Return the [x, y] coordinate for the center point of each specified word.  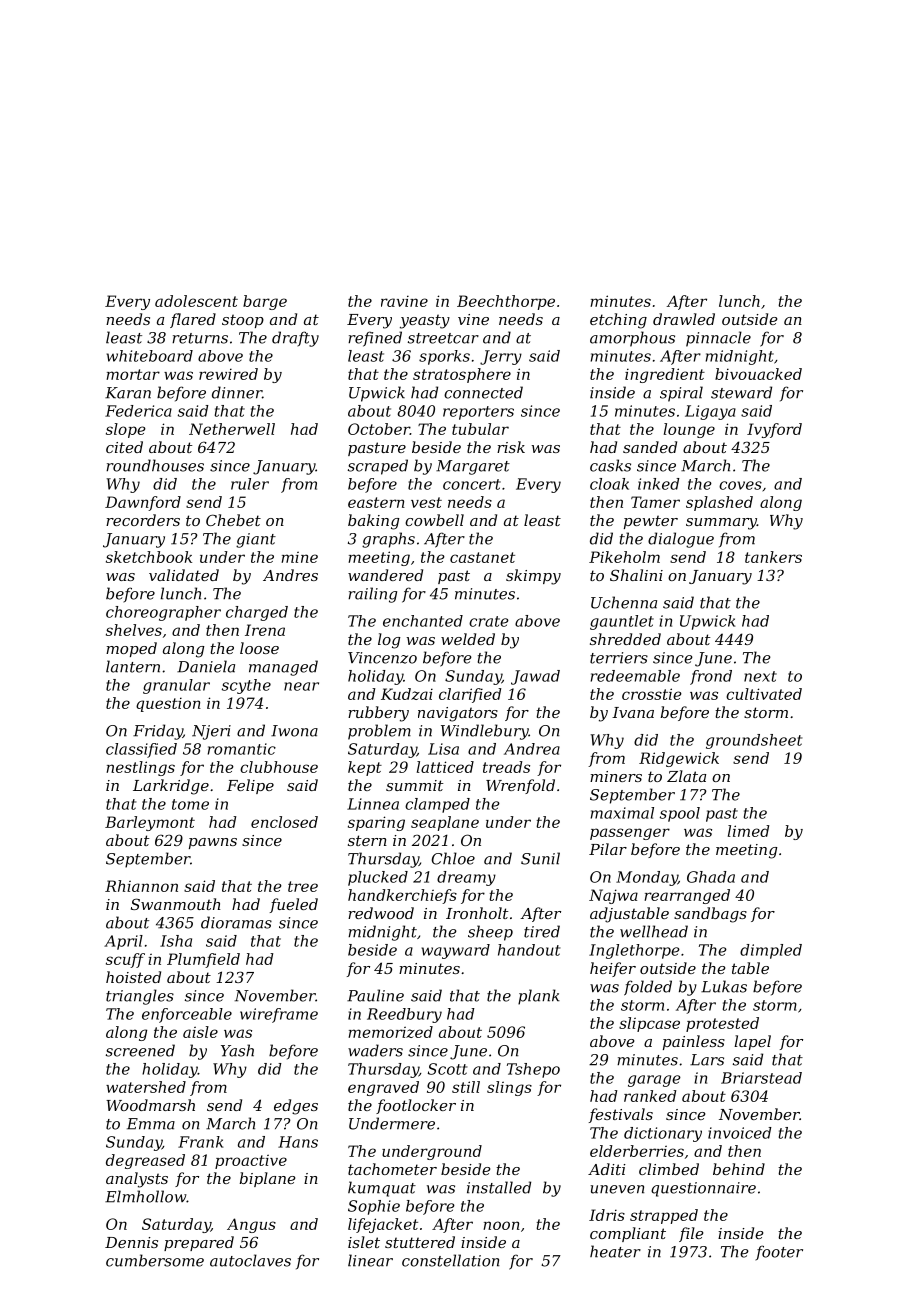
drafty [295, 339]
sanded [650, 447]
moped [131, 649]
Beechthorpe [506, 302]
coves [740, 485]
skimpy [533, 577]
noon [501, 1225]
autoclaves [250, 1260]
